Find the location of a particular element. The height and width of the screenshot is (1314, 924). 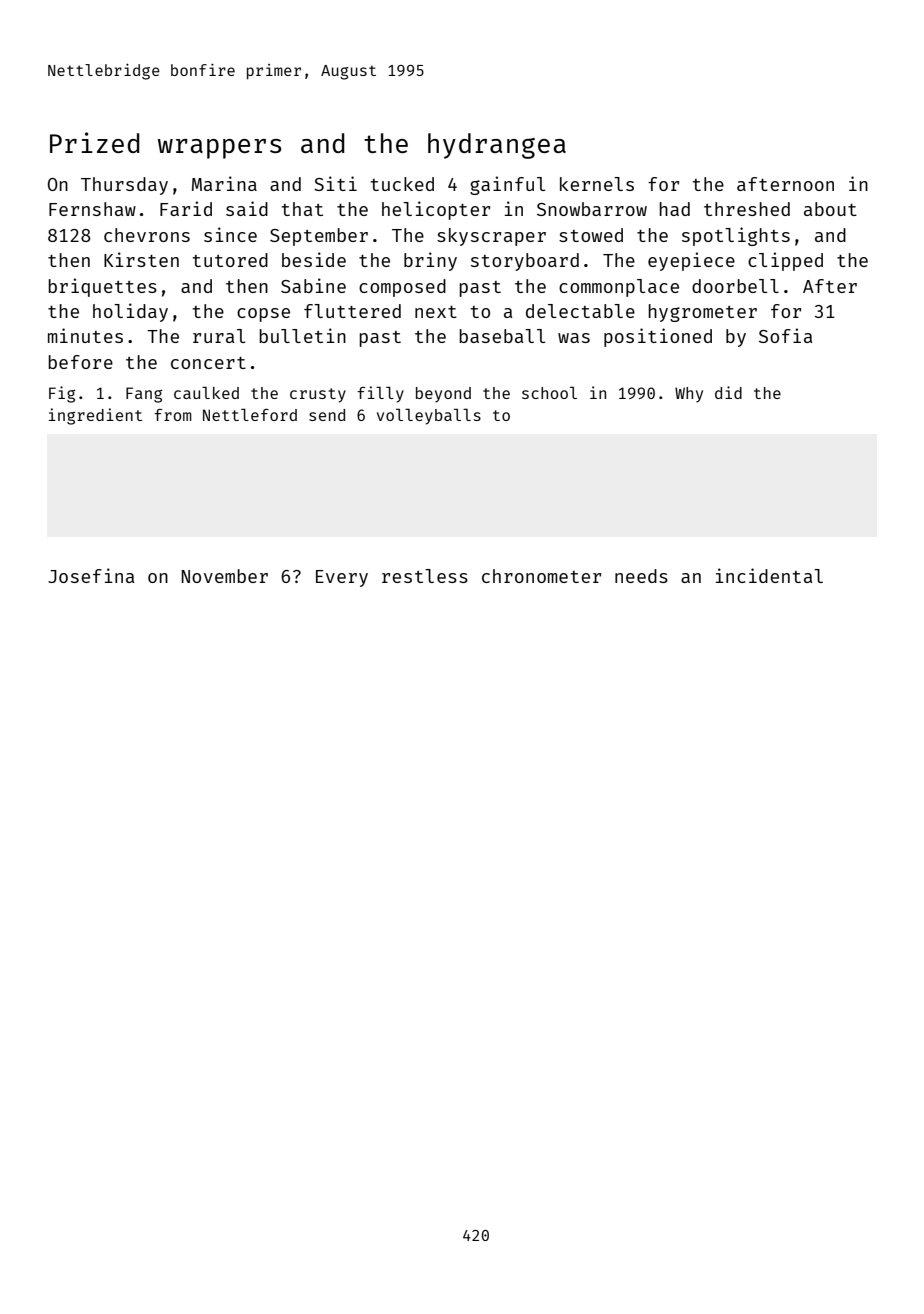

threshed is located at coordinates (747, 209).
